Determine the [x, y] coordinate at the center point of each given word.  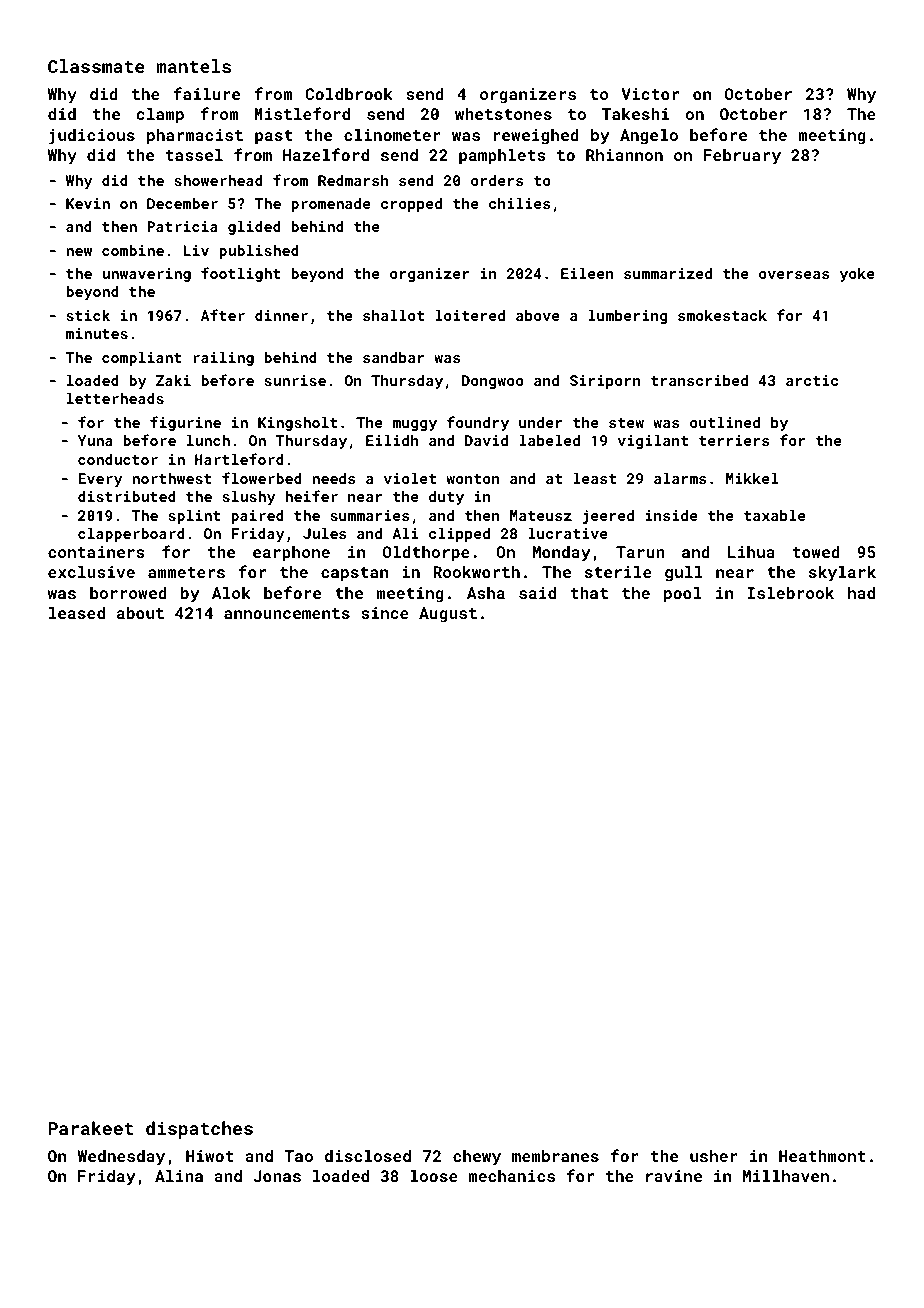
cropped [411, 205]
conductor [118, 459]
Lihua [751, 552]
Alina [179, 1176]
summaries [370, 515]
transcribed [699, 380]
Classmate [96, 66]
